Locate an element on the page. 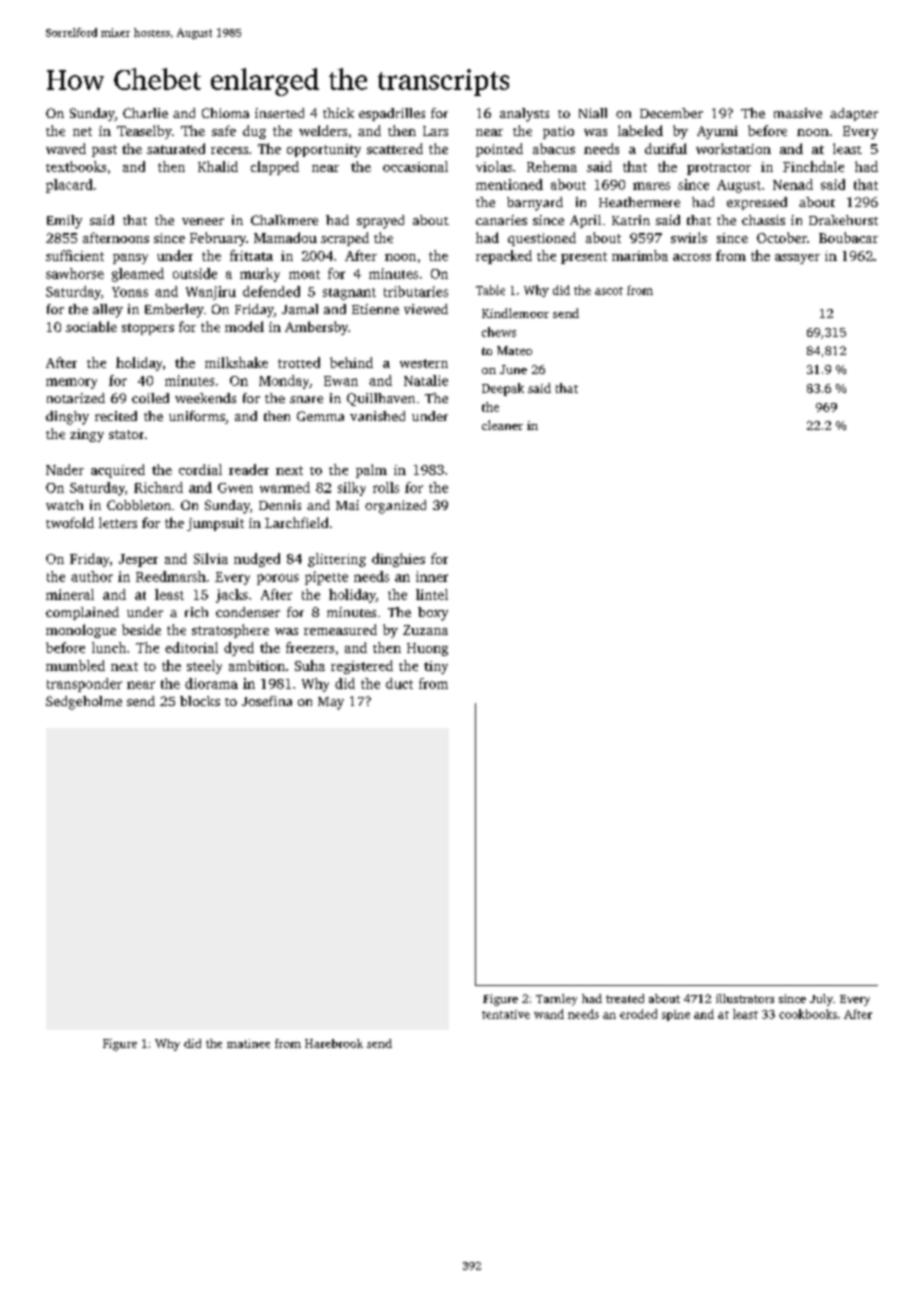  sprayed is located at coordinates (380, 222).
